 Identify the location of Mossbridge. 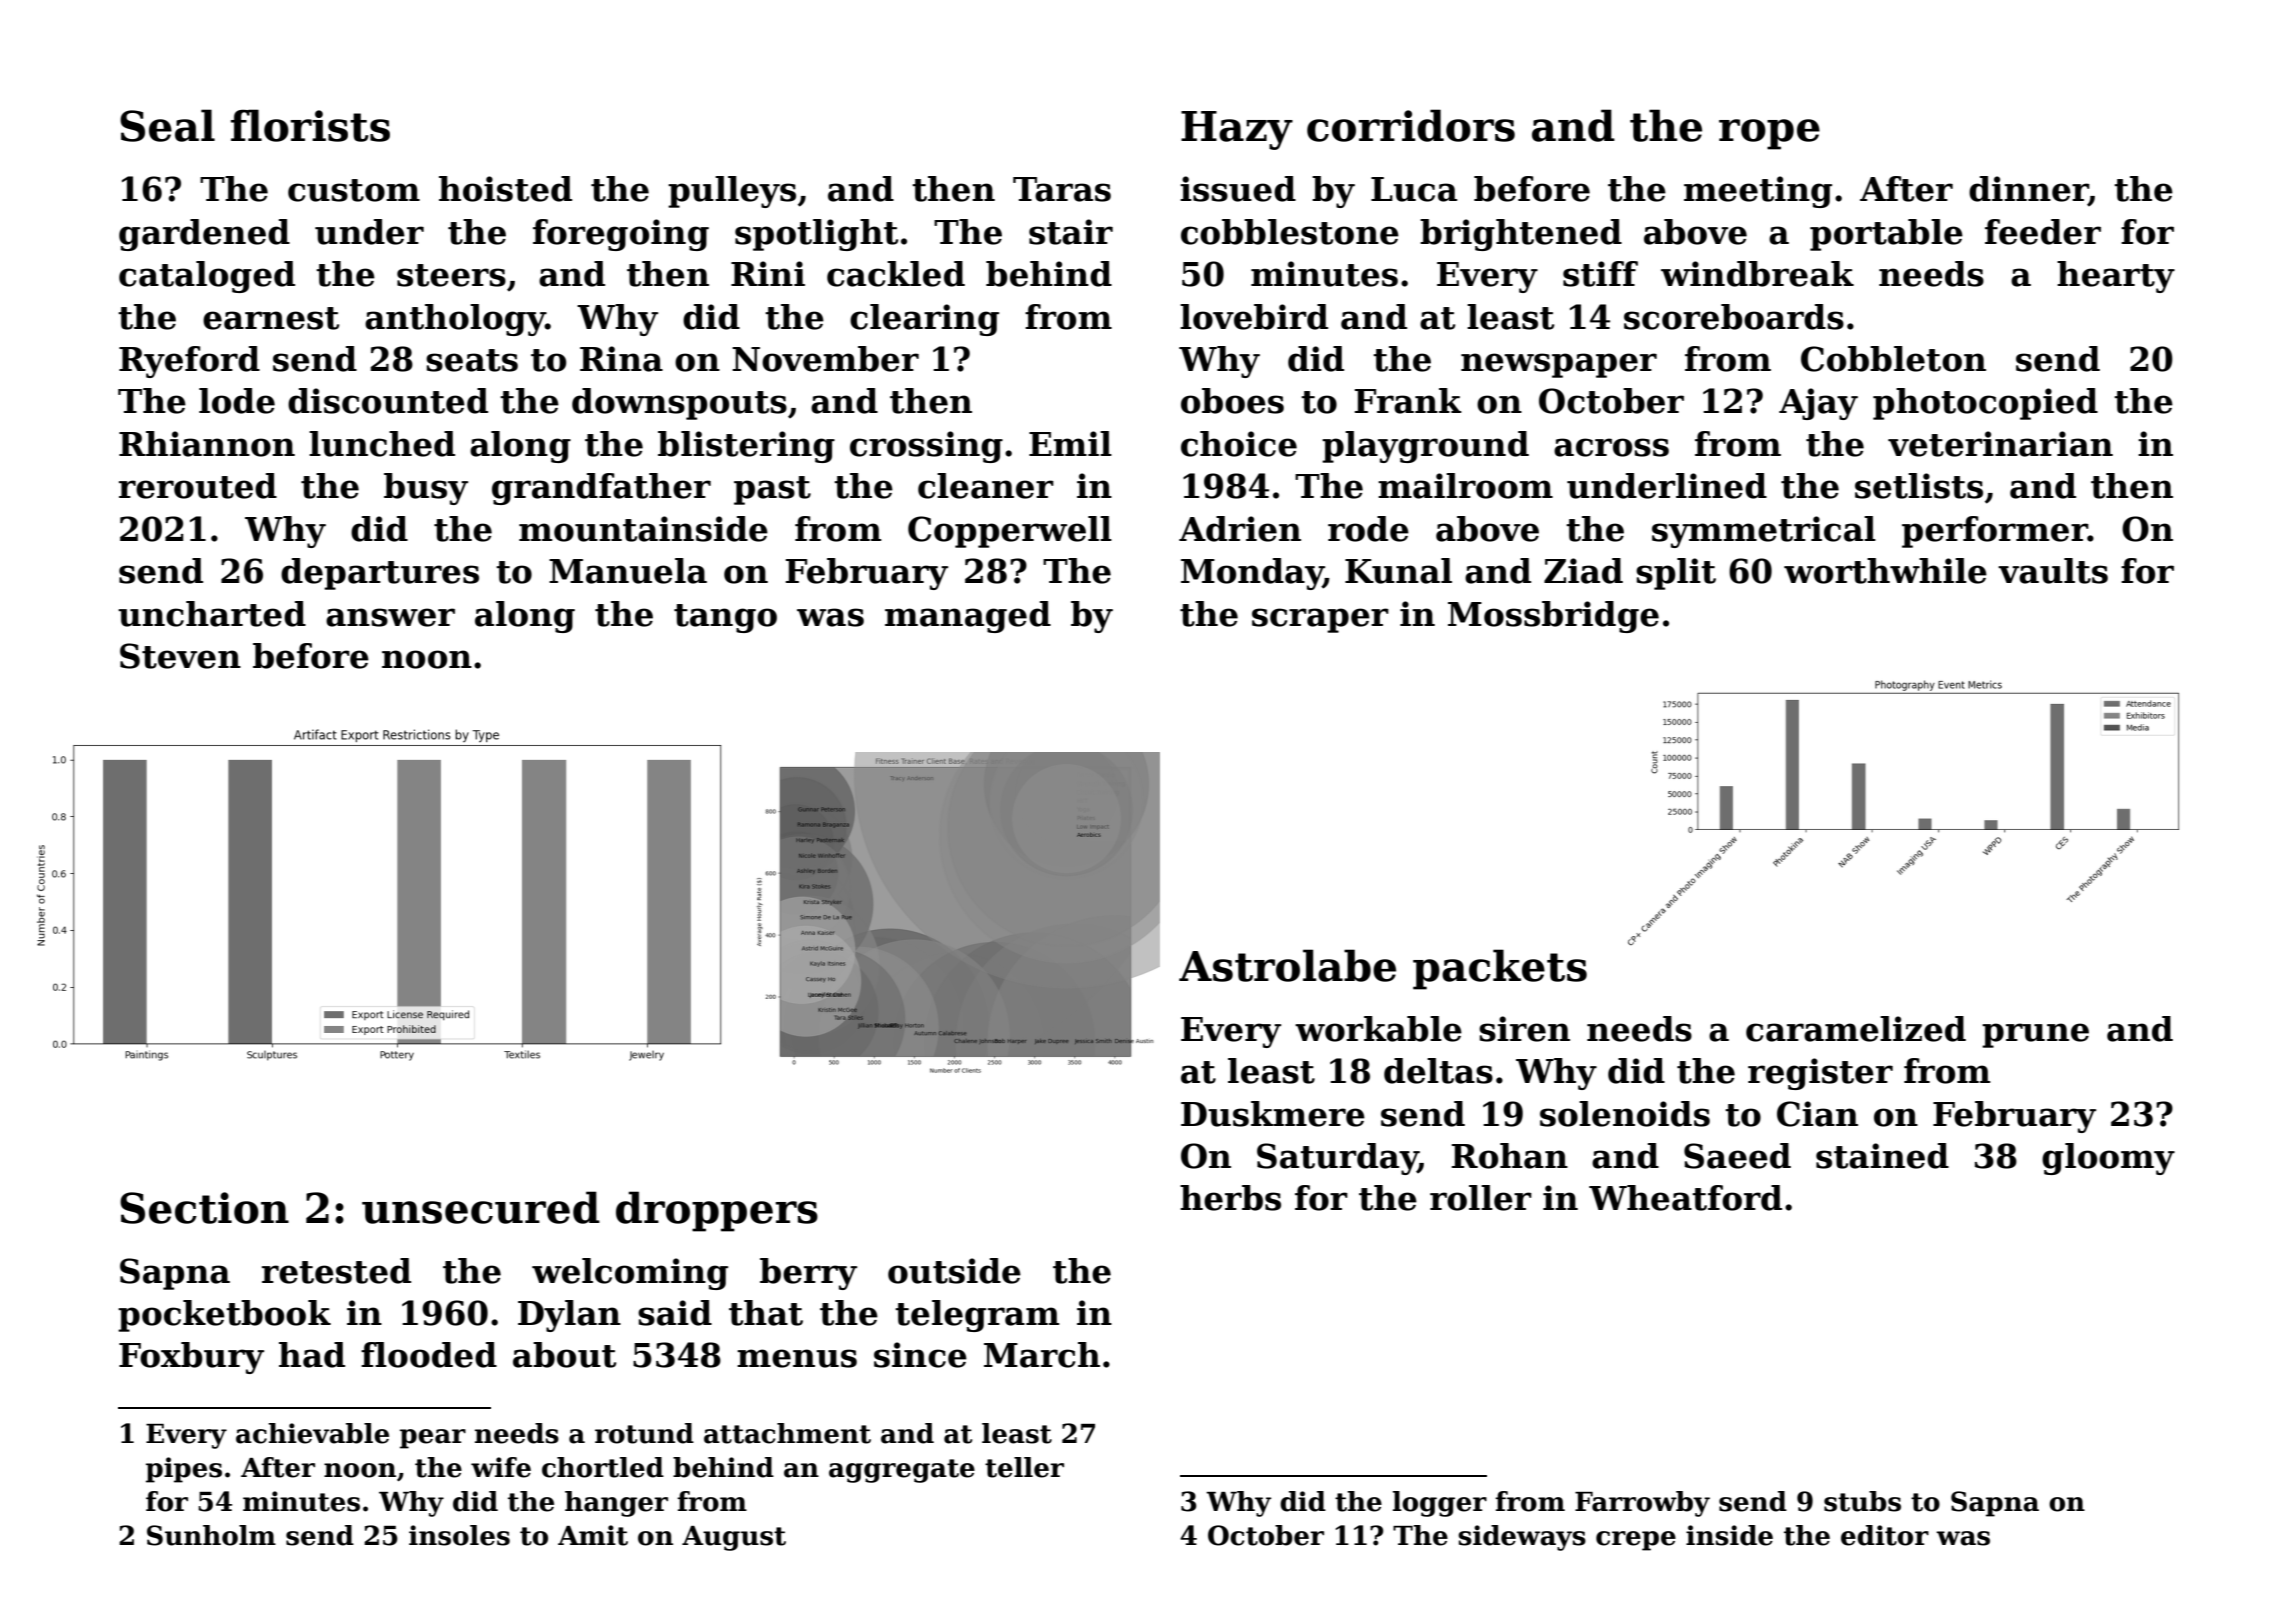
(1553, 617).
